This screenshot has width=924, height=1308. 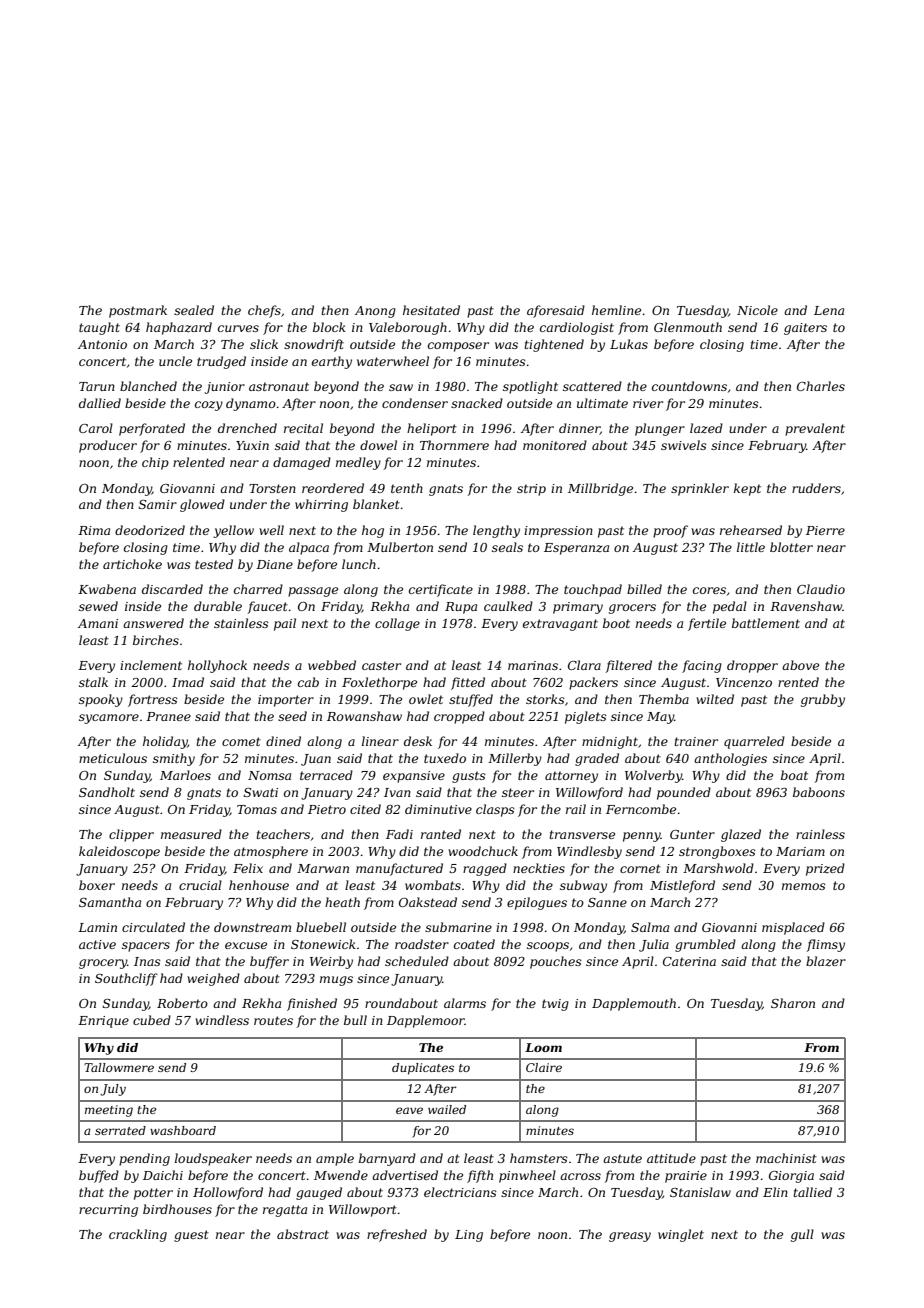 What do you see at coordinates (650, 927) in the screenshot?
I see `Salma` at bounding box center [650, 927].
